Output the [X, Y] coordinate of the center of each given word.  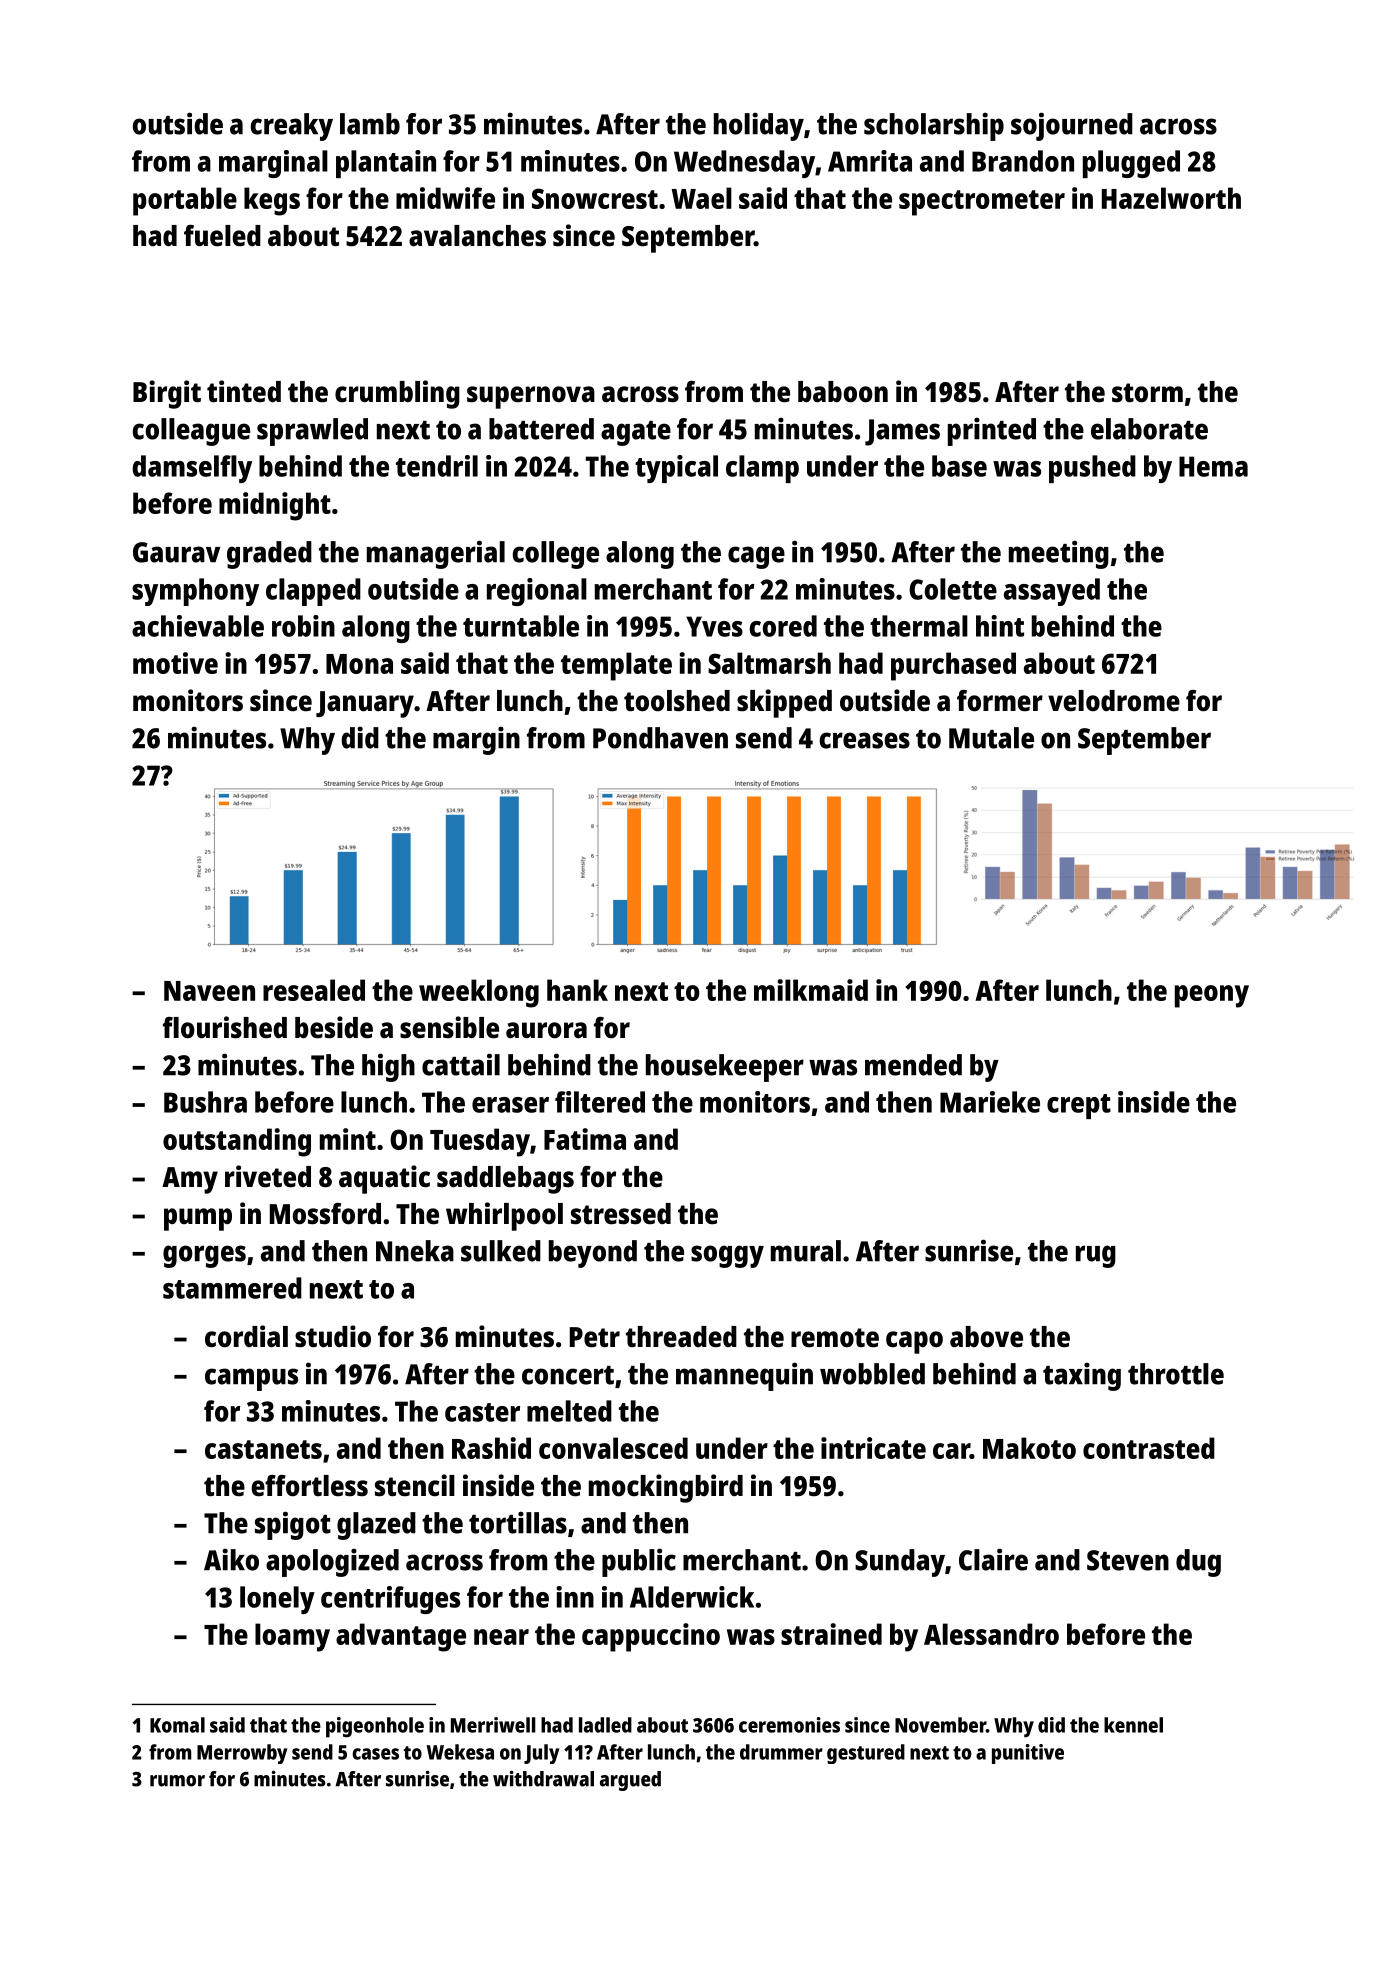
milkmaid [811, 990]
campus [251, 1379]
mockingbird [666, 1488]
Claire [993, 1559]
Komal [177, 1725]
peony [1212, 996]
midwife [445, 198]
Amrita [870, 161]
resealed [314, 990]
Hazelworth [1171, 198]
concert [568, 1375]
